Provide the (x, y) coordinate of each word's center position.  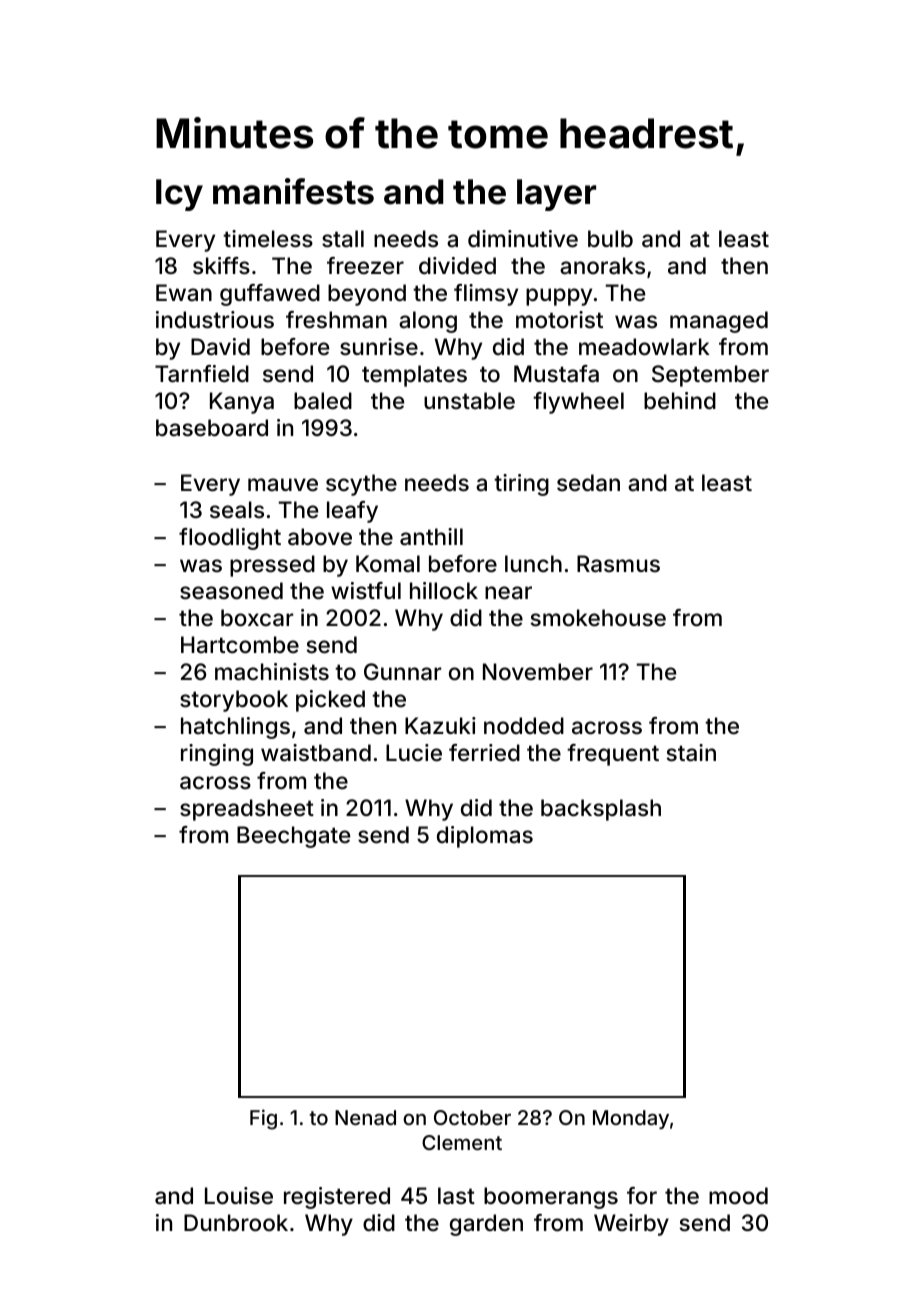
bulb (610, 238)
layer (556, 195)
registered (337, 1198)
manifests (293, 191)
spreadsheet (247, 810)
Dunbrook (236, 1223)
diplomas (485, 837)
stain (691, 753)
